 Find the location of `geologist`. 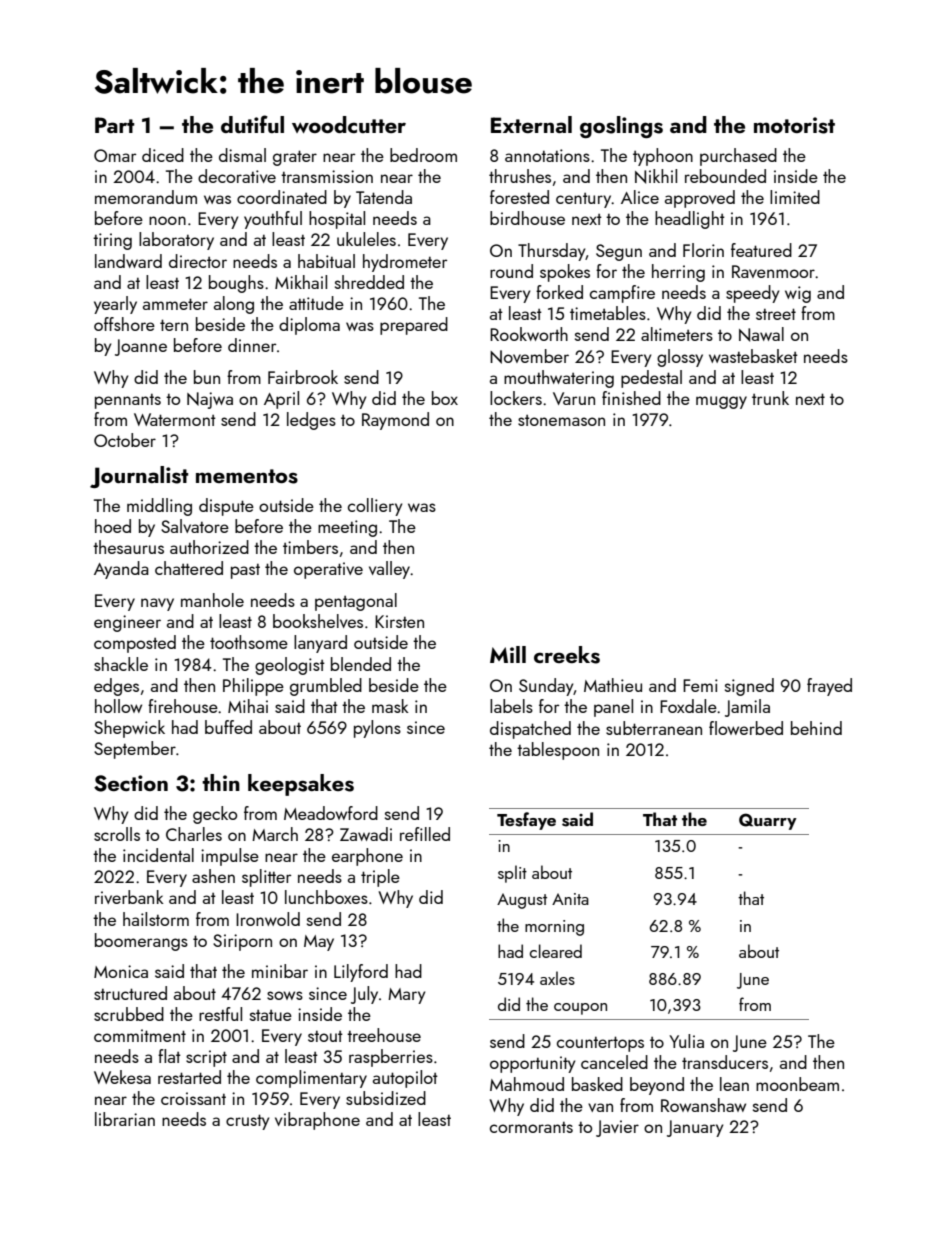

geologist is located at coordinates (290, 666).
